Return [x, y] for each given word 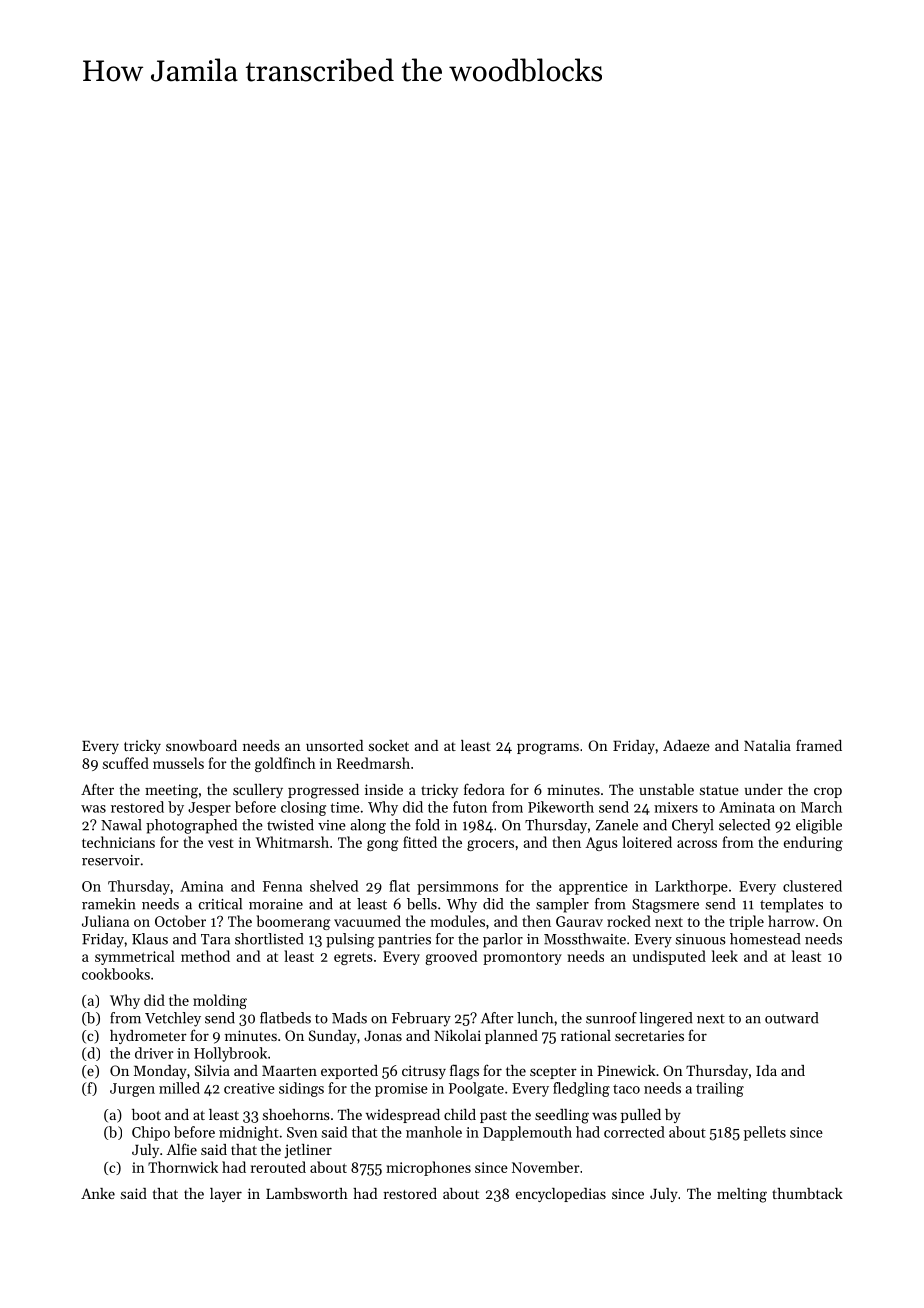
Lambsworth [307, 1193]
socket [389, 745]
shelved [334, 886]
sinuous [701, 939]
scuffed [126, 763]
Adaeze [686, 745]
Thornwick [183, 1167]
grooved [451, 957]
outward [791, 1018]
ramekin [109, 904]
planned [511, 1037]
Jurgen [132, 1090]
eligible [819, 826]
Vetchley [173, 1019]
